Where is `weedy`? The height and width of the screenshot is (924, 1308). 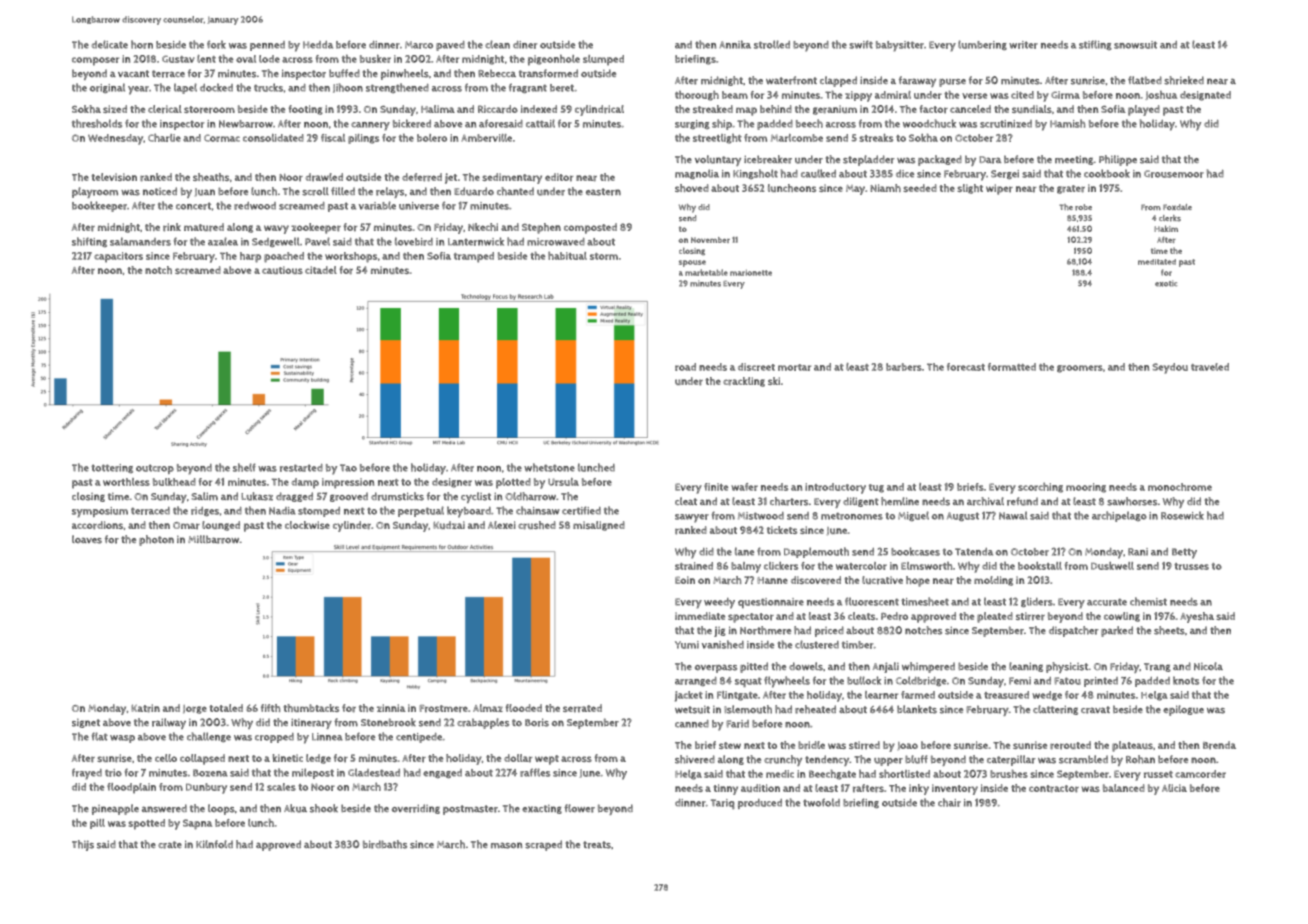 weedy is located at coordinates (719, 603).
